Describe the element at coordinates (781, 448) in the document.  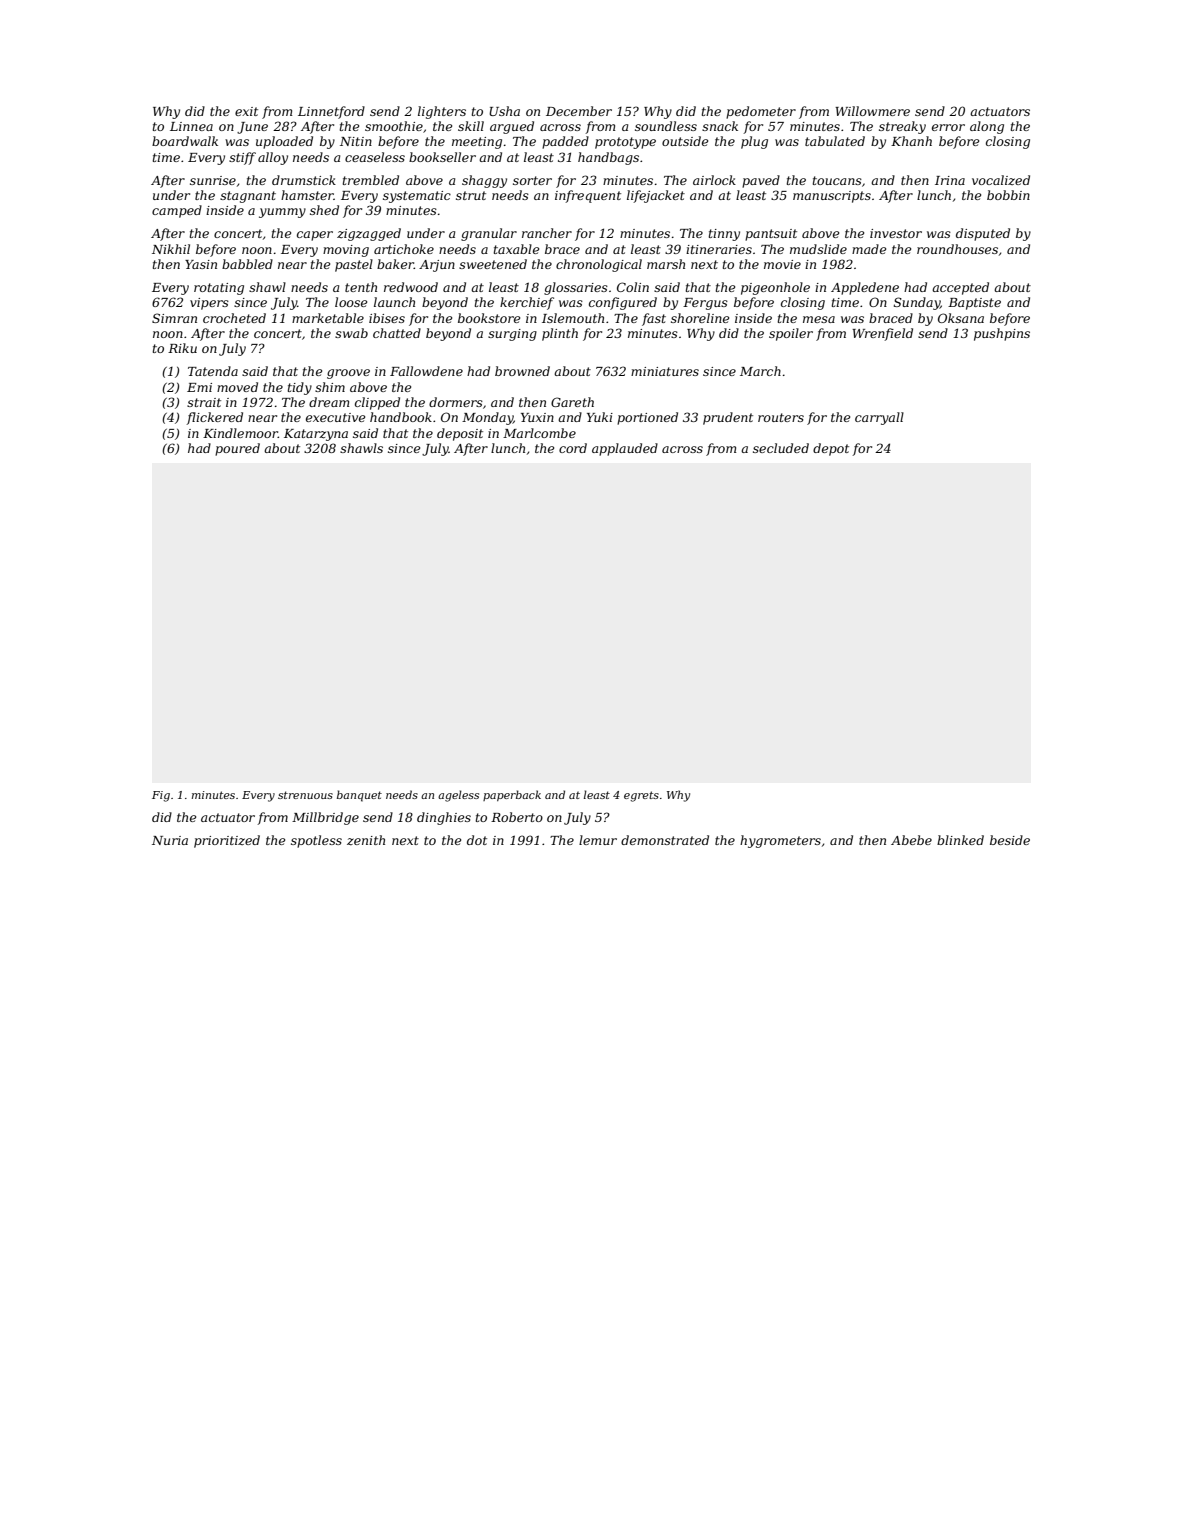
I see `secluded` at that location.
